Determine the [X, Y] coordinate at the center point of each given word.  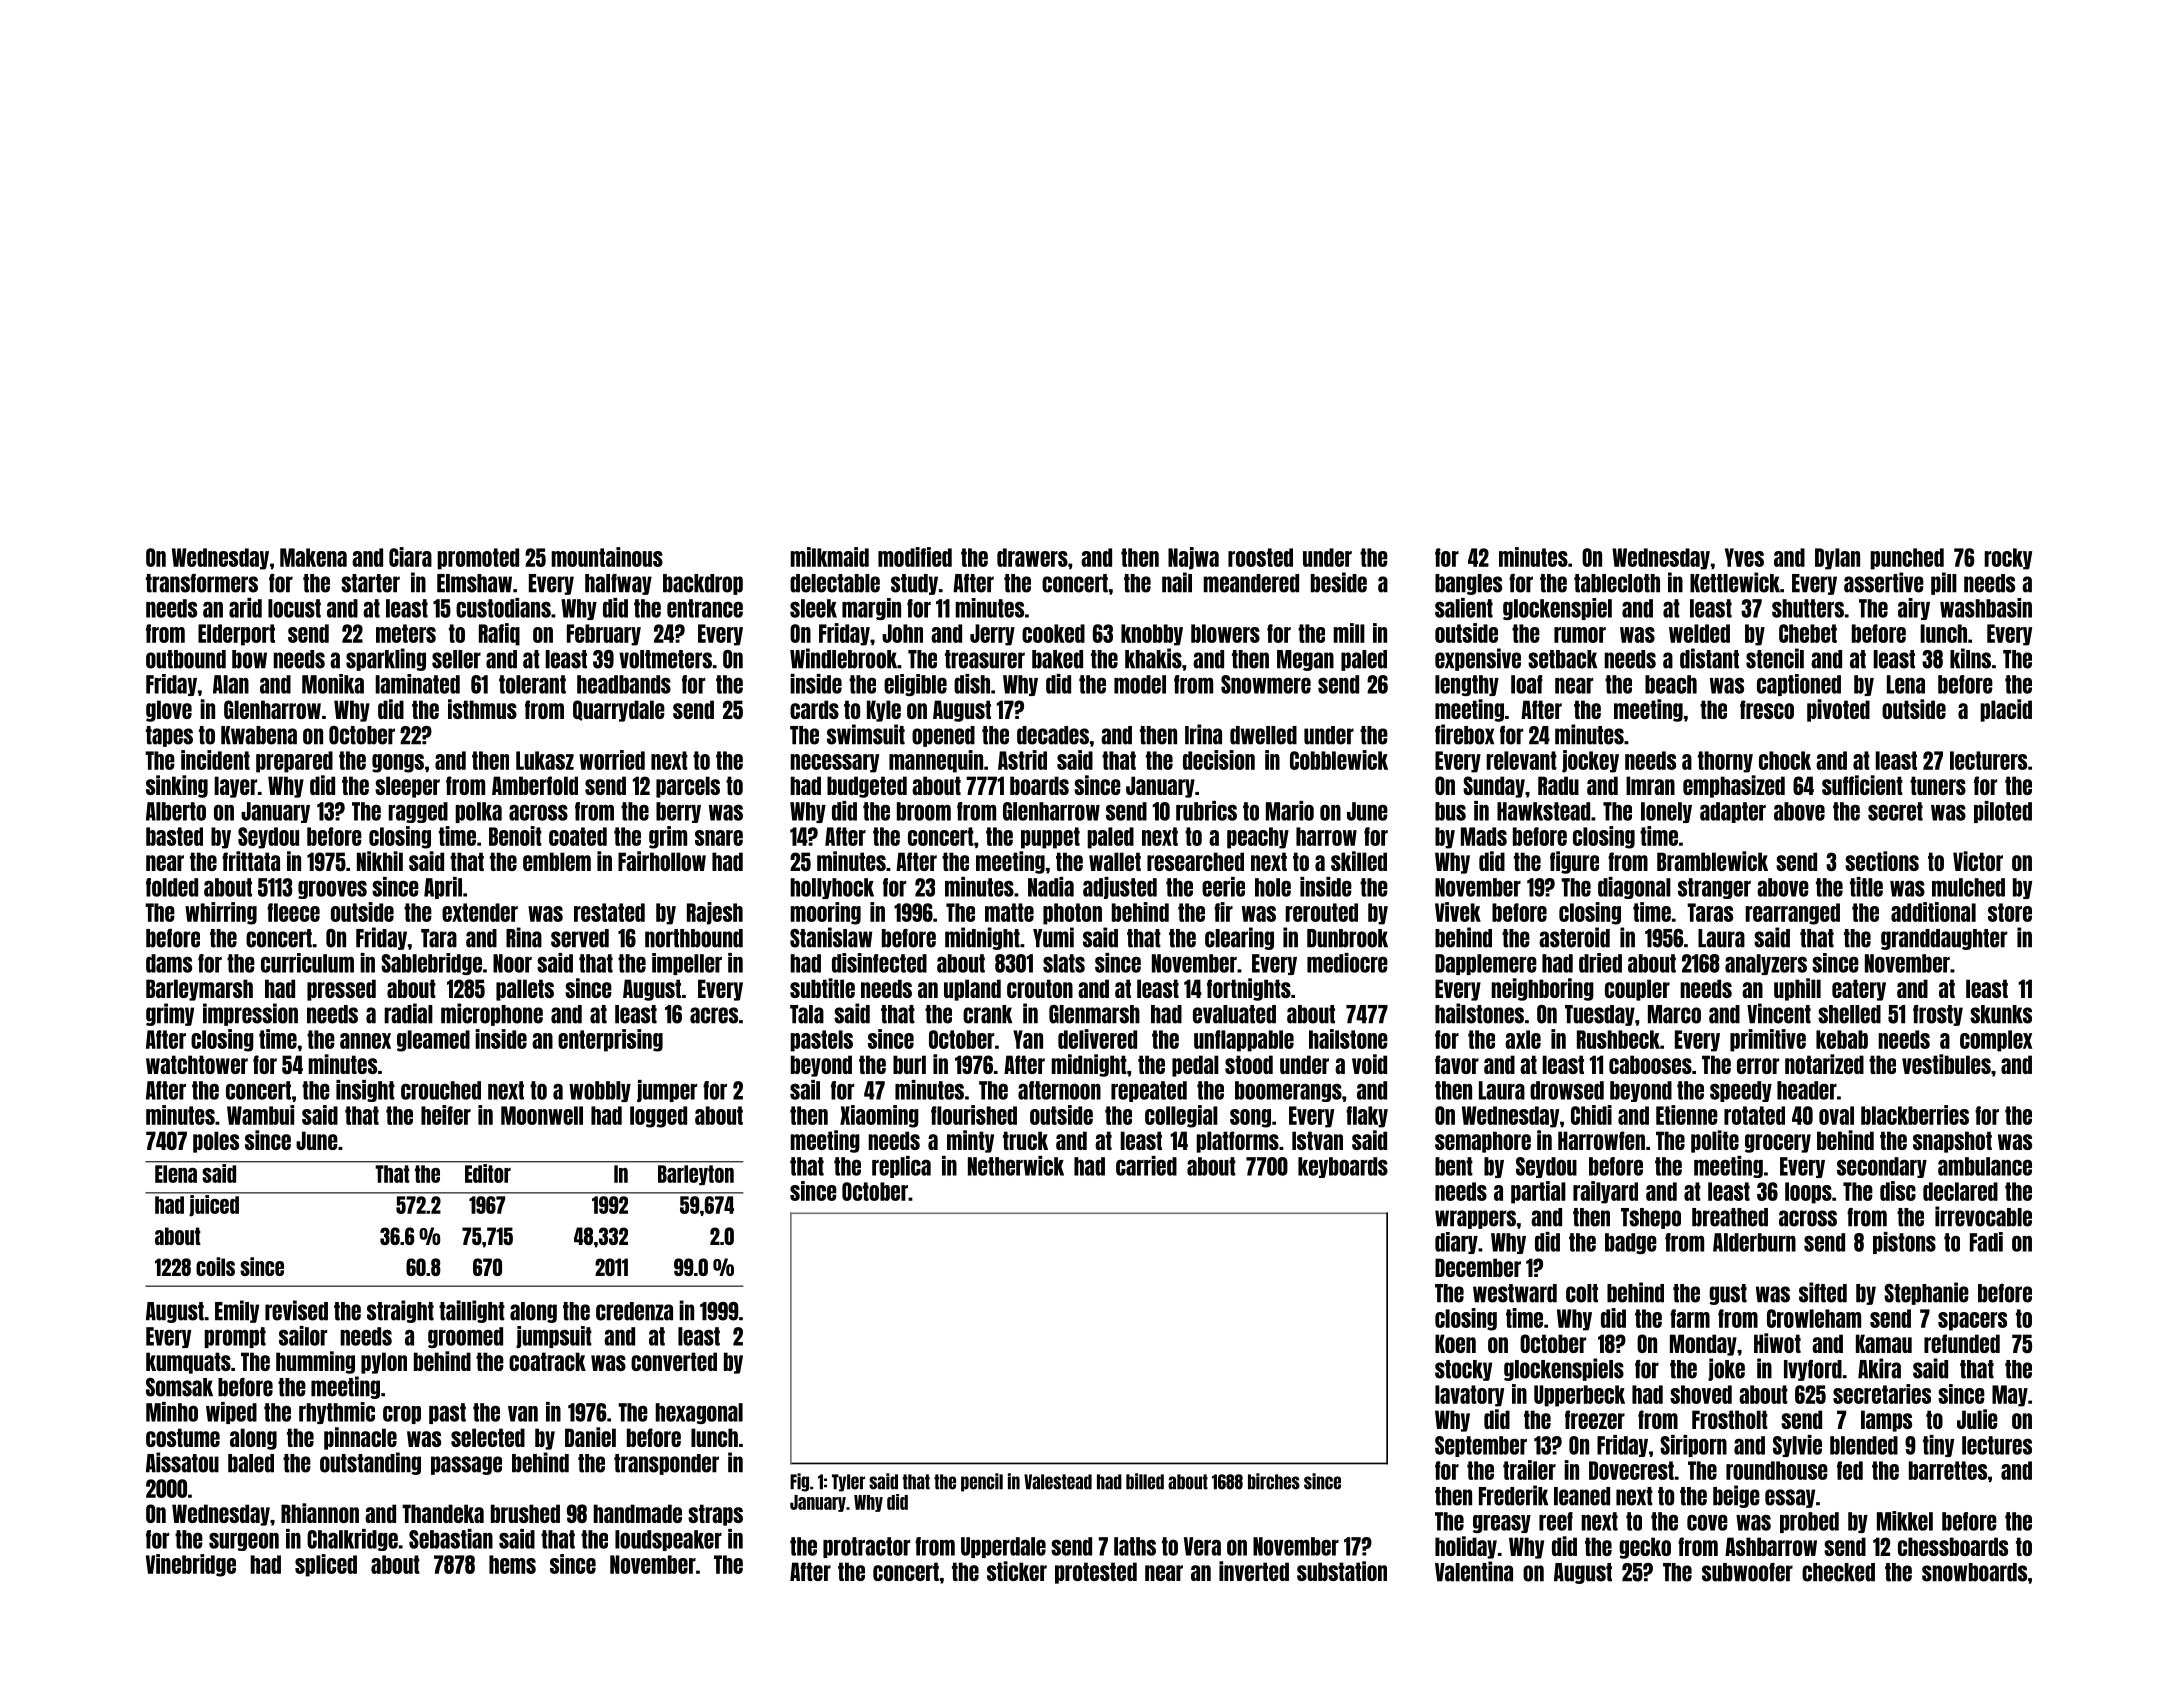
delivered [1097, 1039]
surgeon [244, 1541]
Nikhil [380, 861]
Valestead [1058, 1482]
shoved [1701, 1394]
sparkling [386, 659]
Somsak [179, 1387]
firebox [1464, 734]
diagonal [1634, 888]
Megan [1305, 660]
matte [1009, 912]
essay [1790, 1498]
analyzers [1766, 964]
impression [250, 1014]
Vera [1202, 1546]
